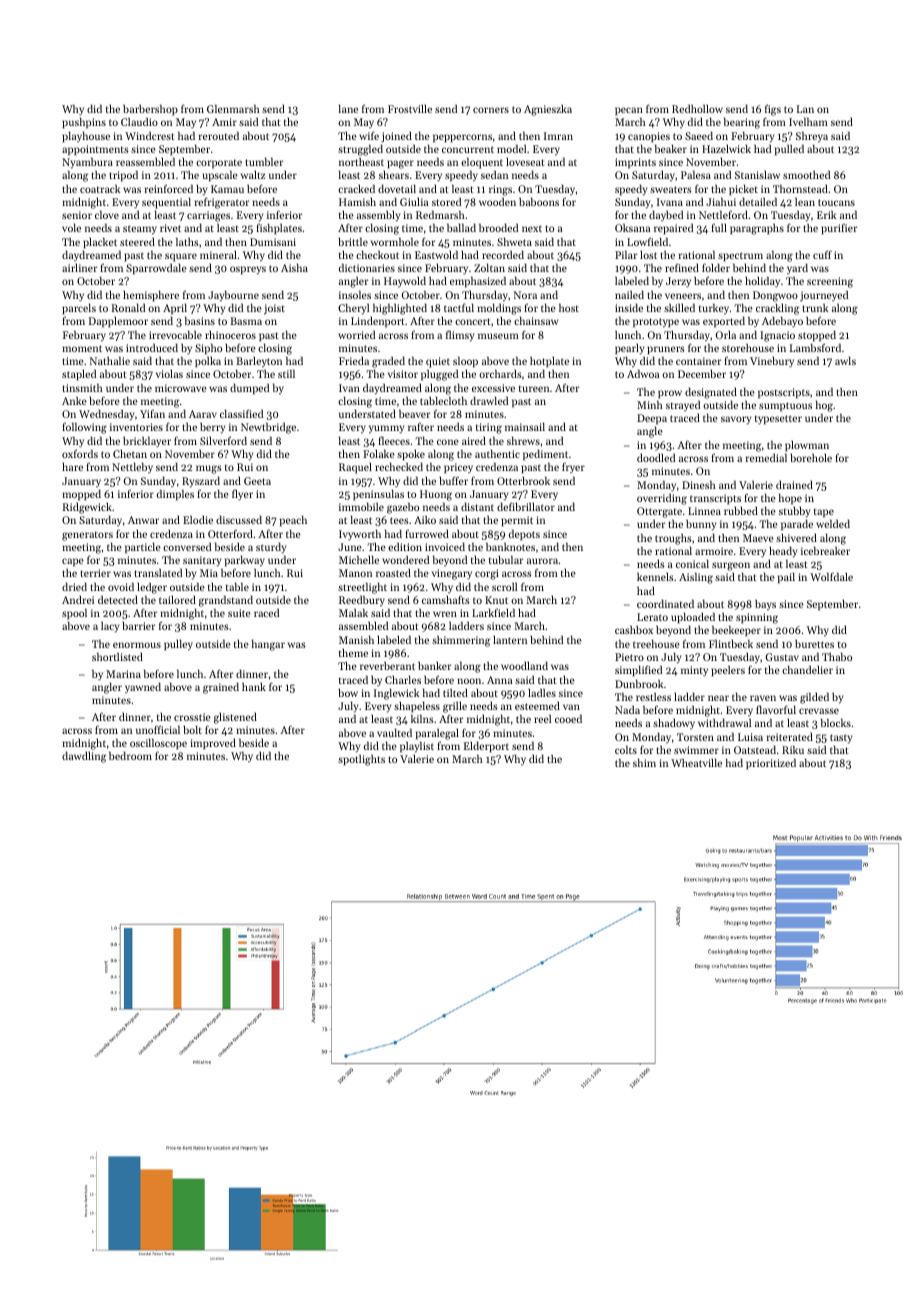 This document has width=924, height=1308. Describe the element at coordinates (130, 755) in the document. I see `bedroom` at that location.
